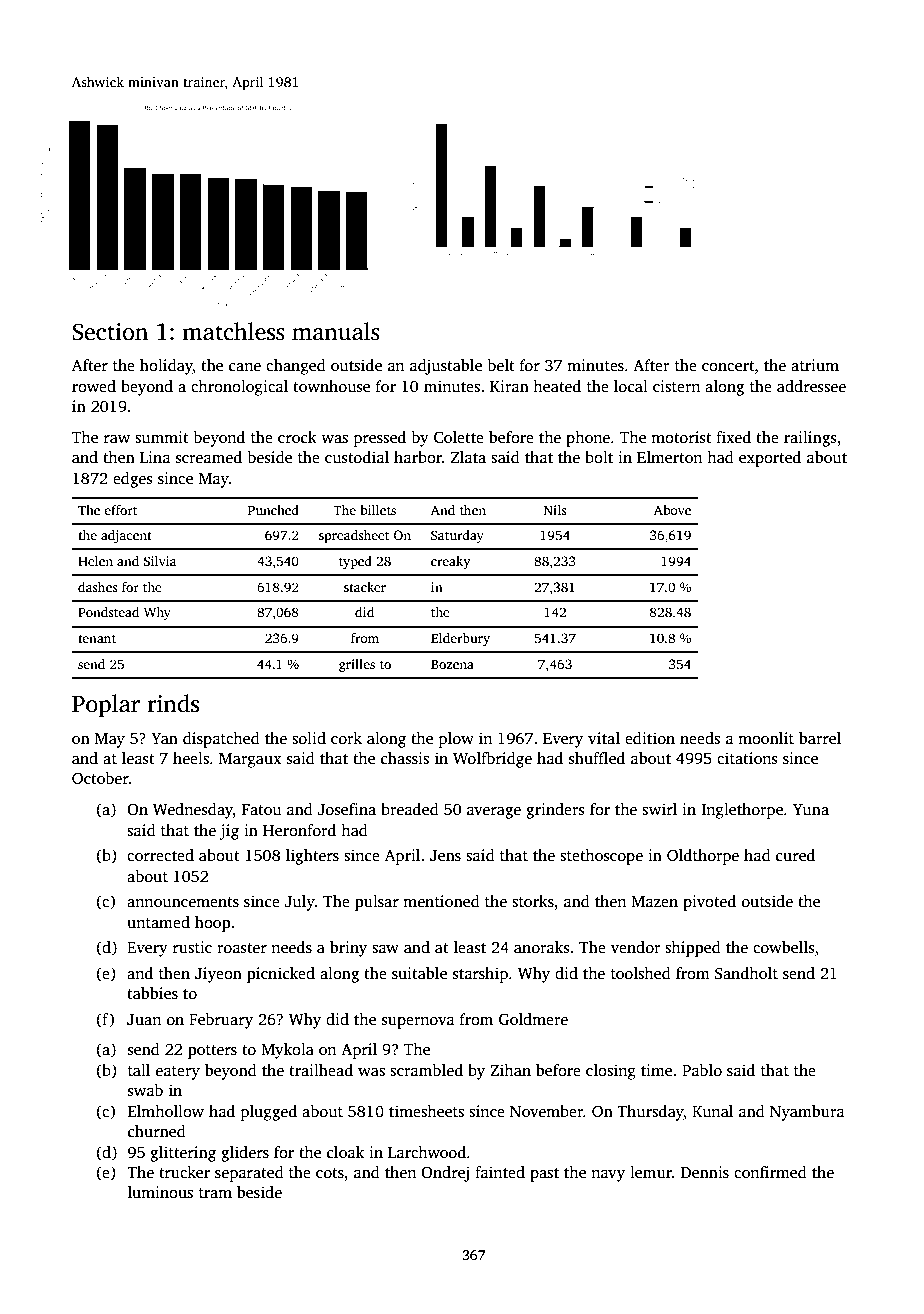  Describe the element at coordinates (215, 1193) in the document. I see `tram` at that location.
